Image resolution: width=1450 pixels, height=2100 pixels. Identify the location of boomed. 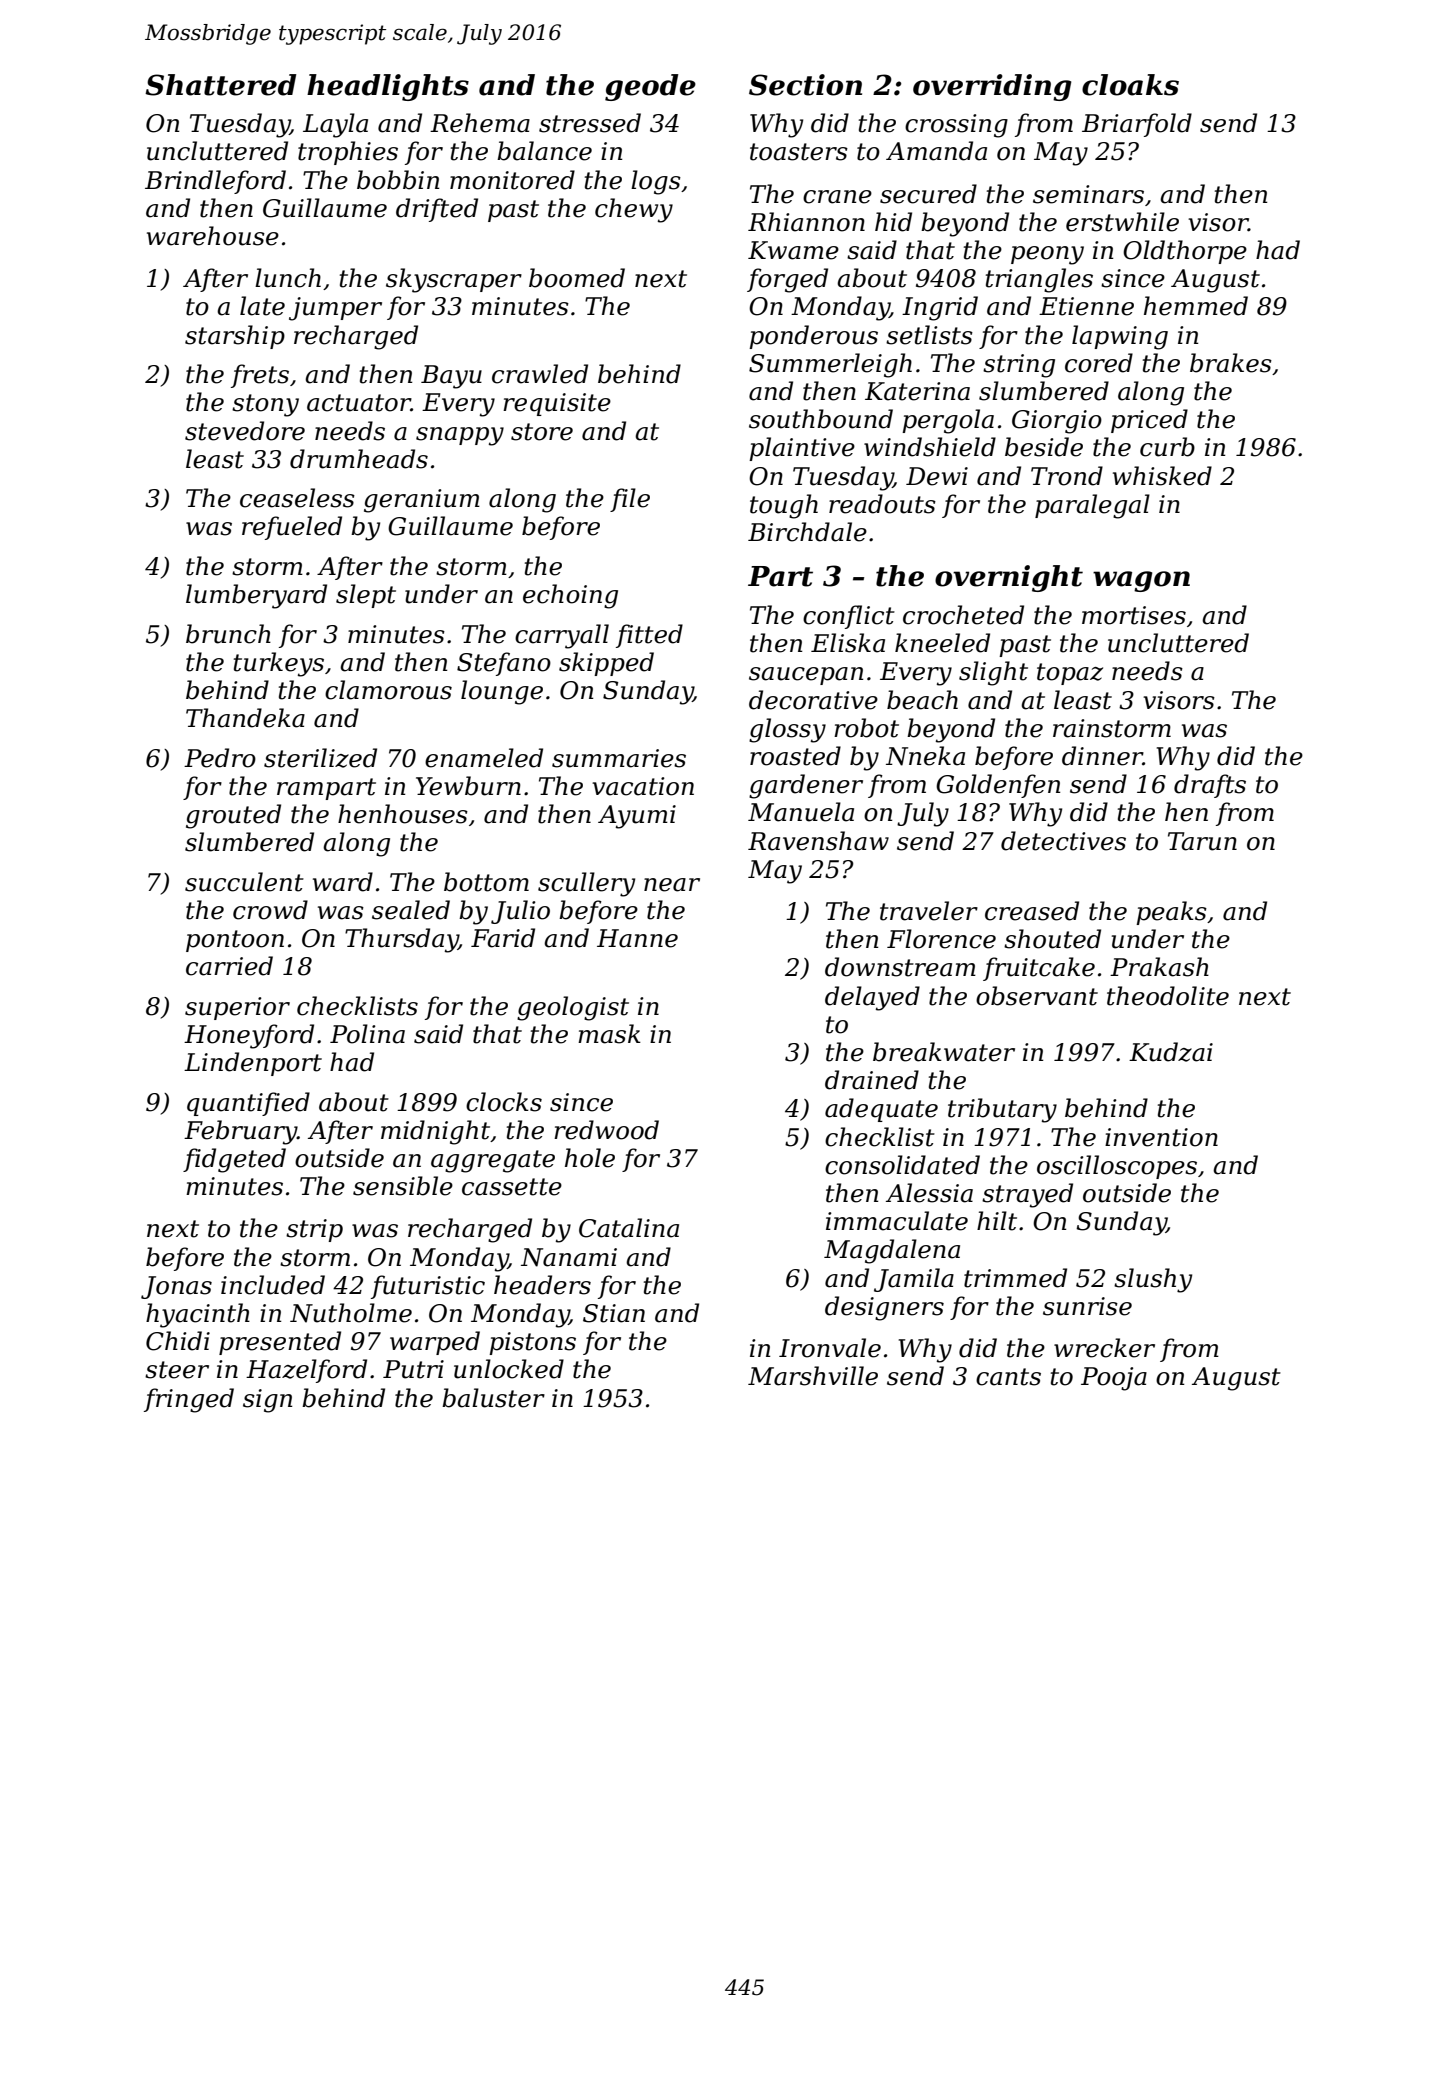
(577, 278).
